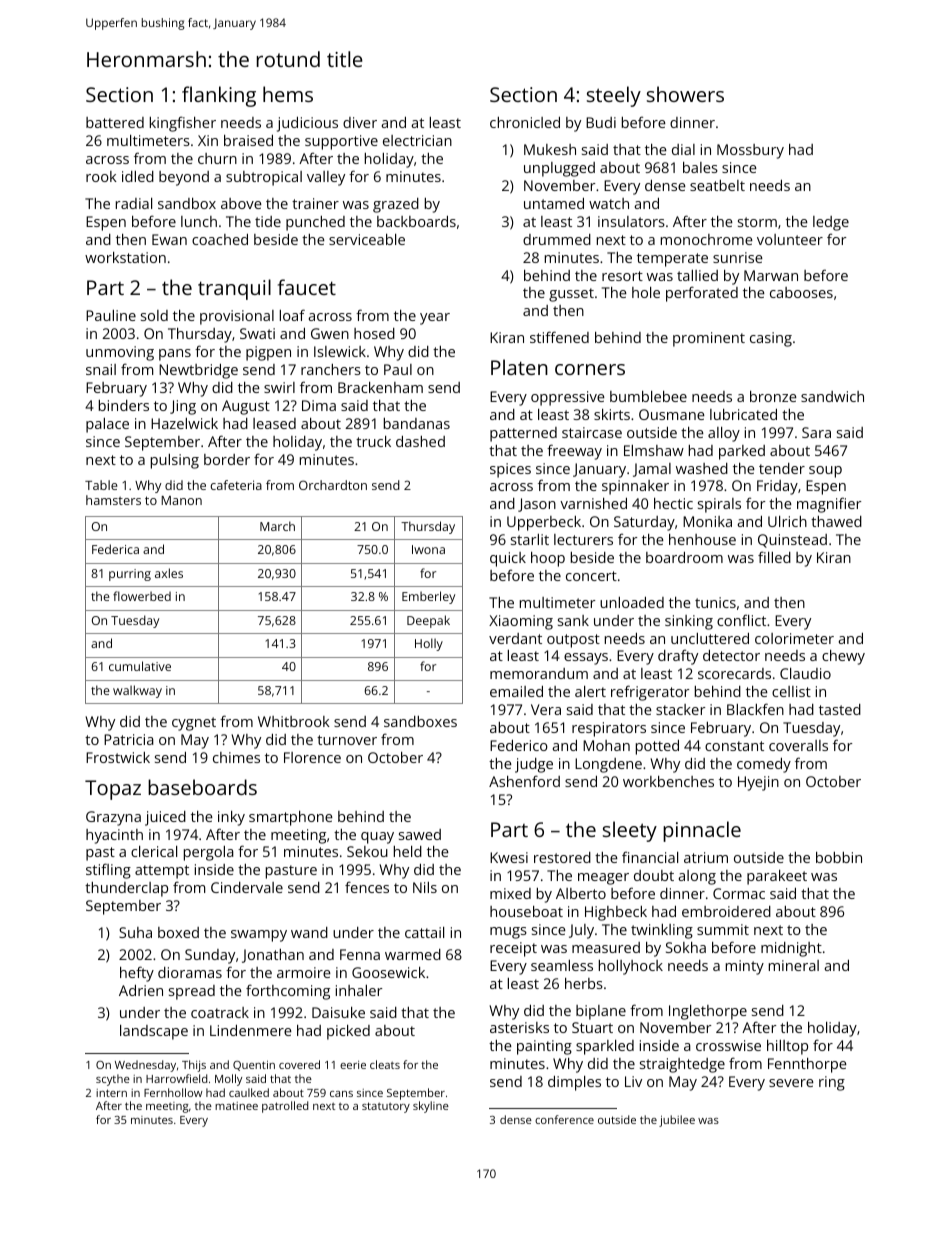 The width and height of the image is (952, 1233). I want to click on flanking, so click(219, 96).
